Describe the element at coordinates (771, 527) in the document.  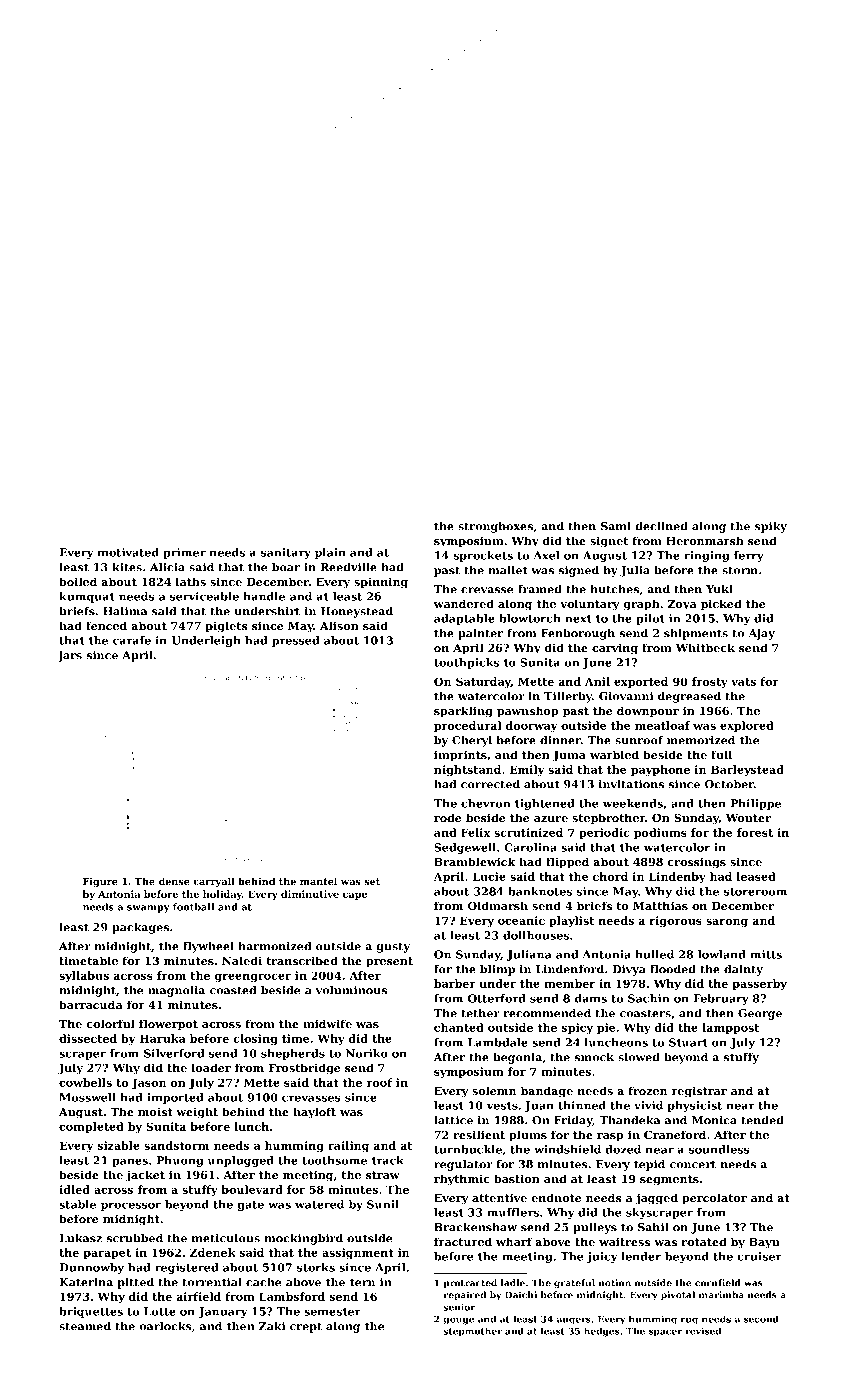
I see `spiky` at that location.
